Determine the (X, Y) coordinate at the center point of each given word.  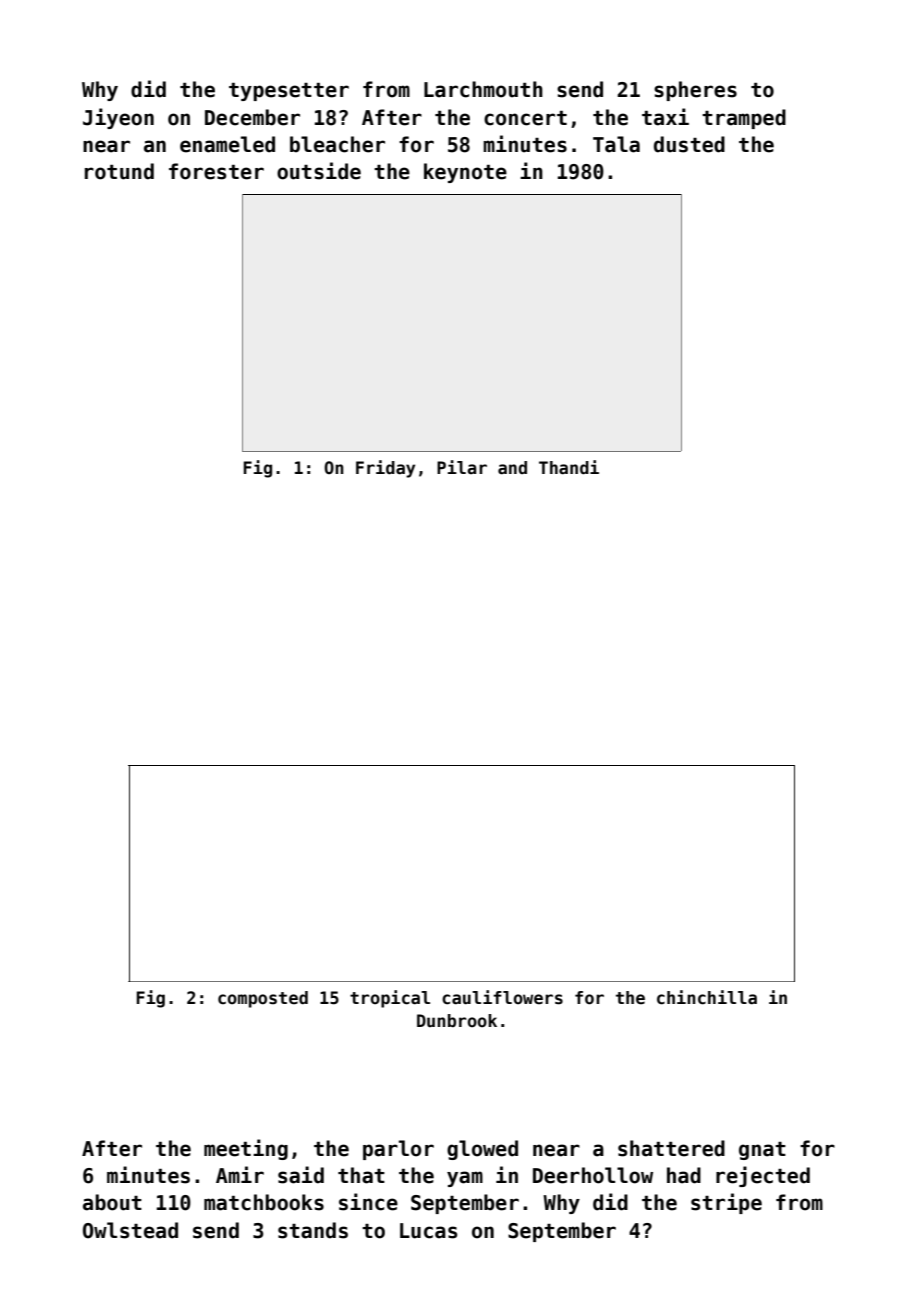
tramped (744, 119)
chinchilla (707, 997)
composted (263, 999)
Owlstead (130, 1230)
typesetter (289, 92)
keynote (465, 173)
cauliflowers (502, 997)
